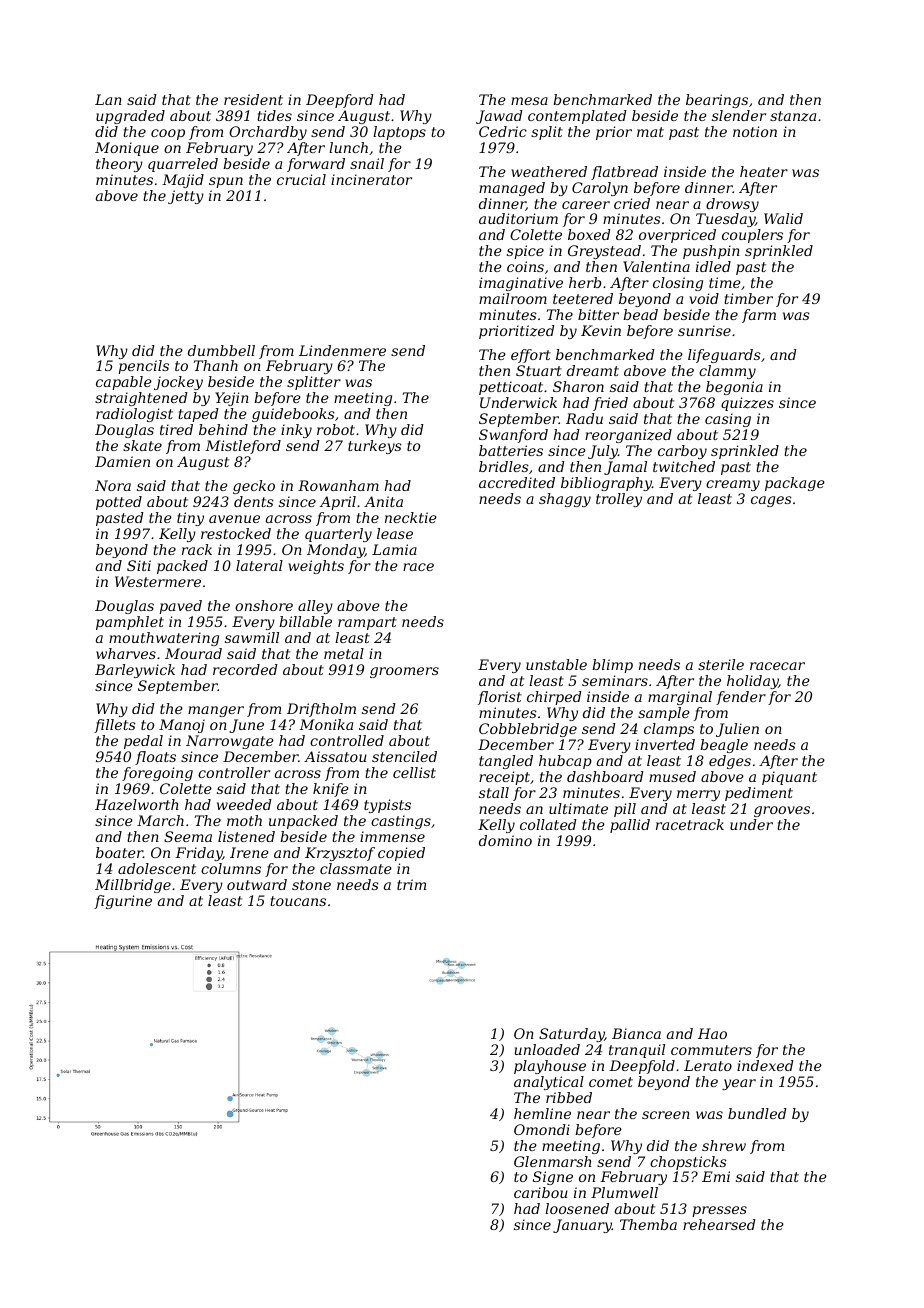  I want to click on bridles, so click(504, 466).
